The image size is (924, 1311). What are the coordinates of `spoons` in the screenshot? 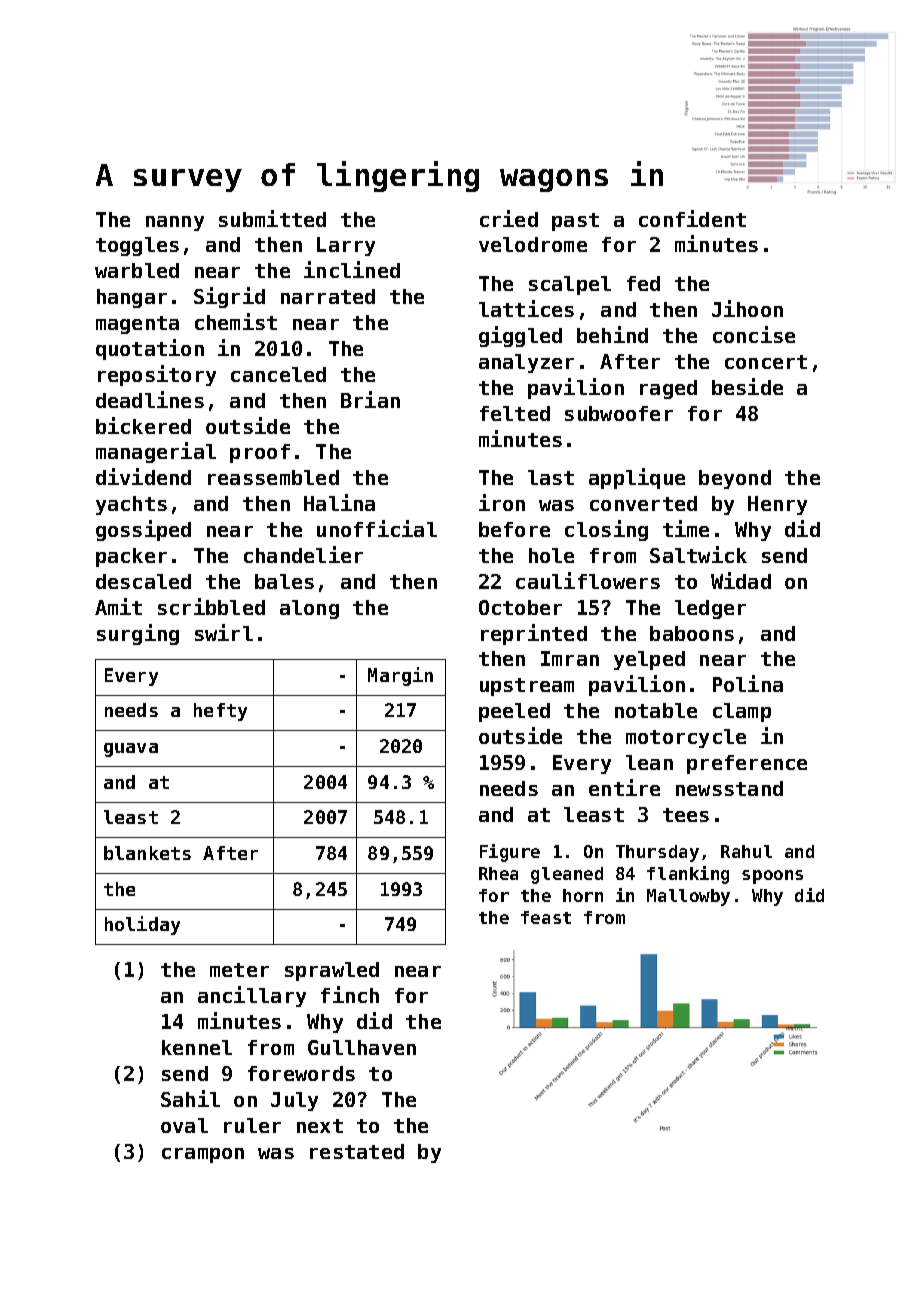 It's located at (772, 877).
